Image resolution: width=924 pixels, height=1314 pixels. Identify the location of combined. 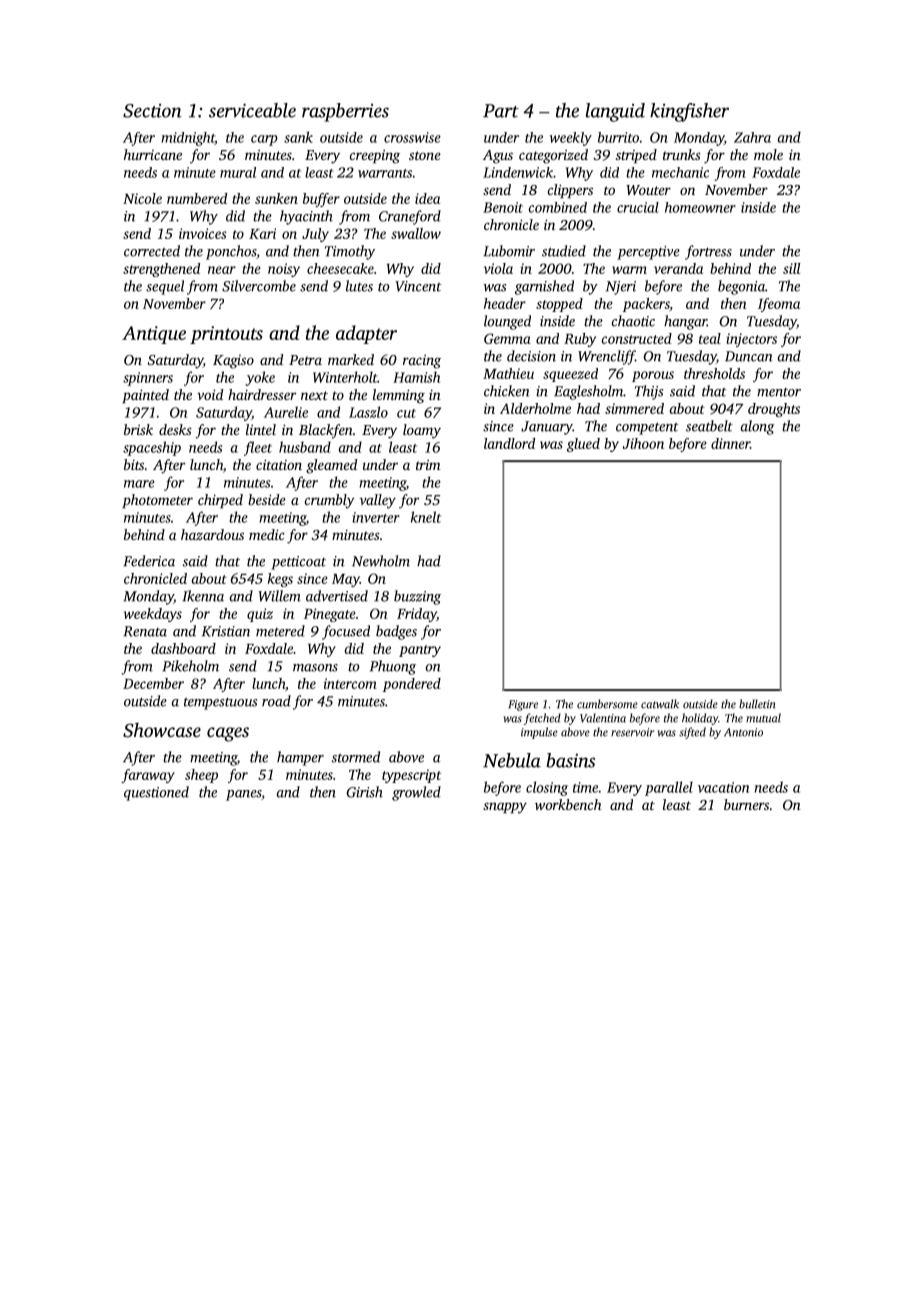
(558, 207).
